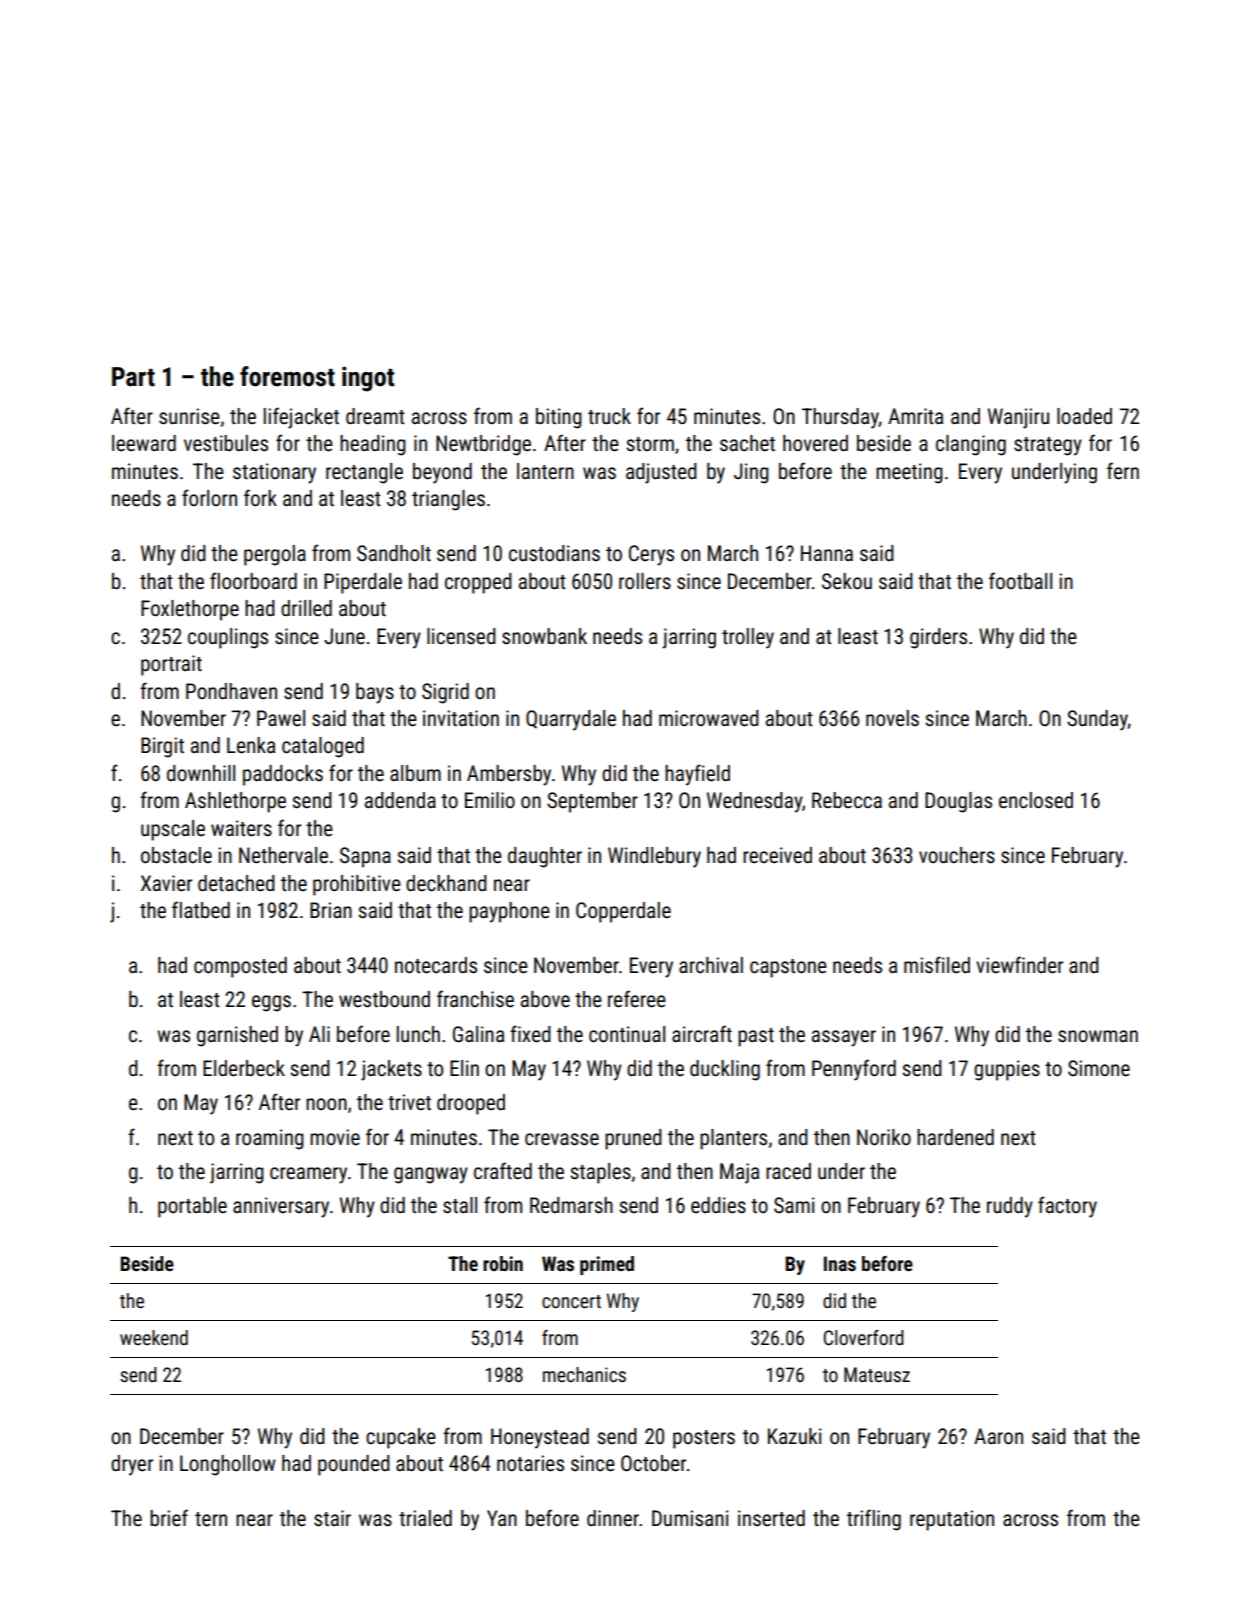 The height and width of the image is (1618, 1251). I want to click on Elderbeck, so click(244, 1068).
